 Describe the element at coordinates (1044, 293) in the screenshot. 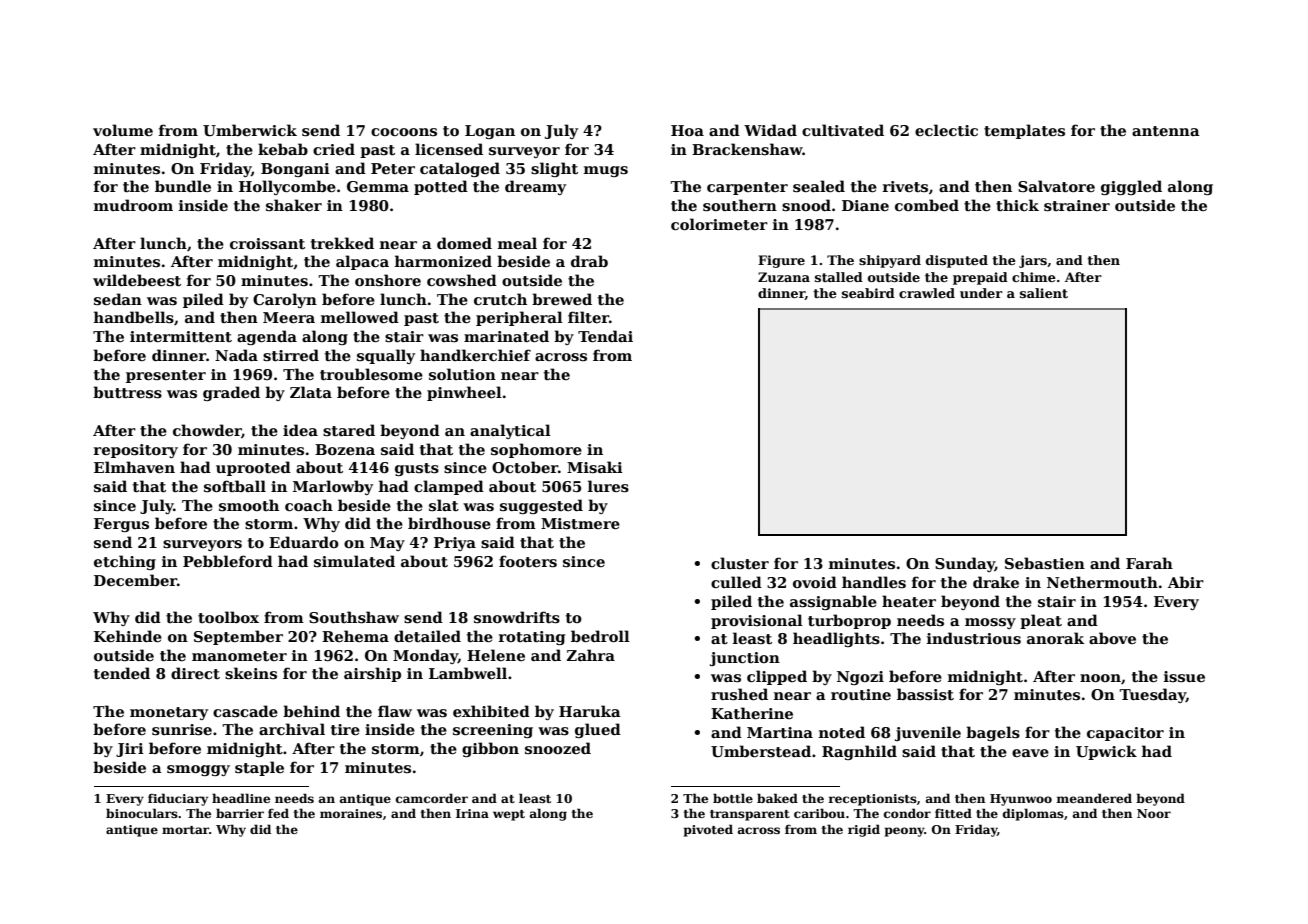

I see `salient` at that location.
